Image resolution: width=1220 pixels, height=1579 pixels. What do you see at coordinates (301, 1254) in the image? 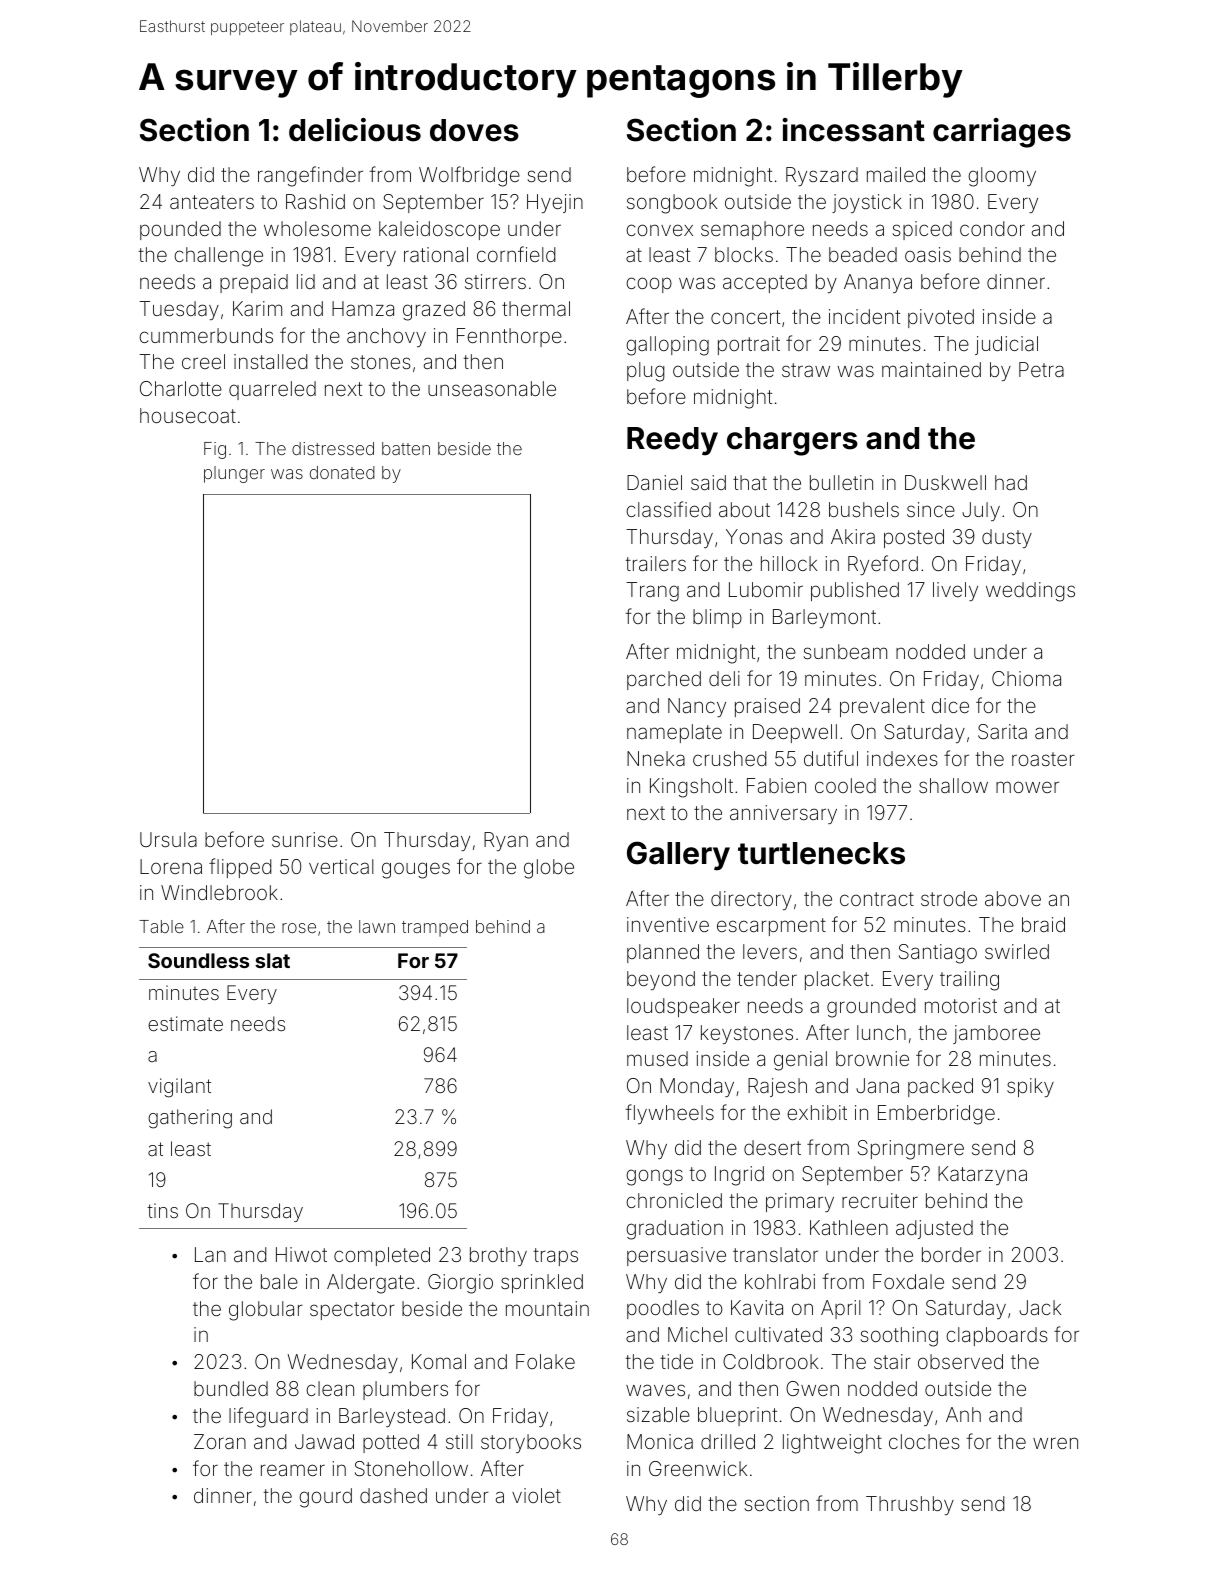
I see `Hiwot` at bounding box center [301, 1254].
